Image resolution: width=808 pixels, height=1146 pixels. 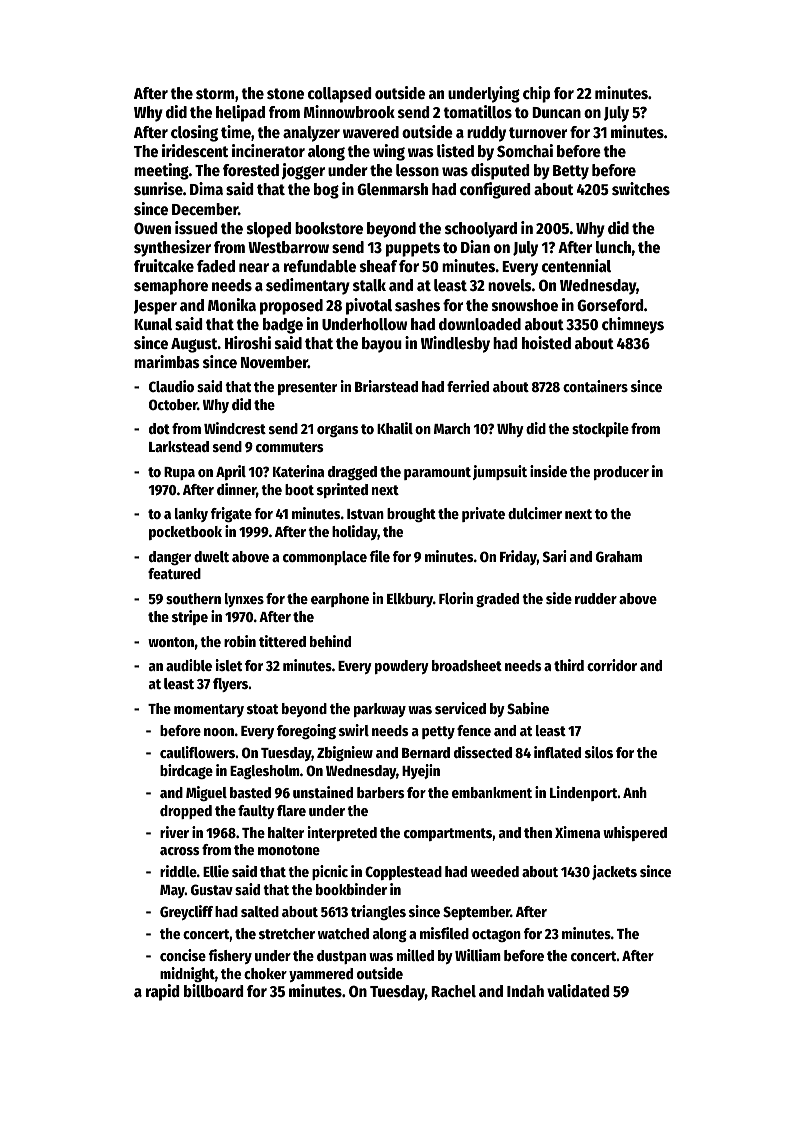 What do you see at coordinates (477, 913) in the screenshot?
I see `September` at bounding box center [477, 913].
